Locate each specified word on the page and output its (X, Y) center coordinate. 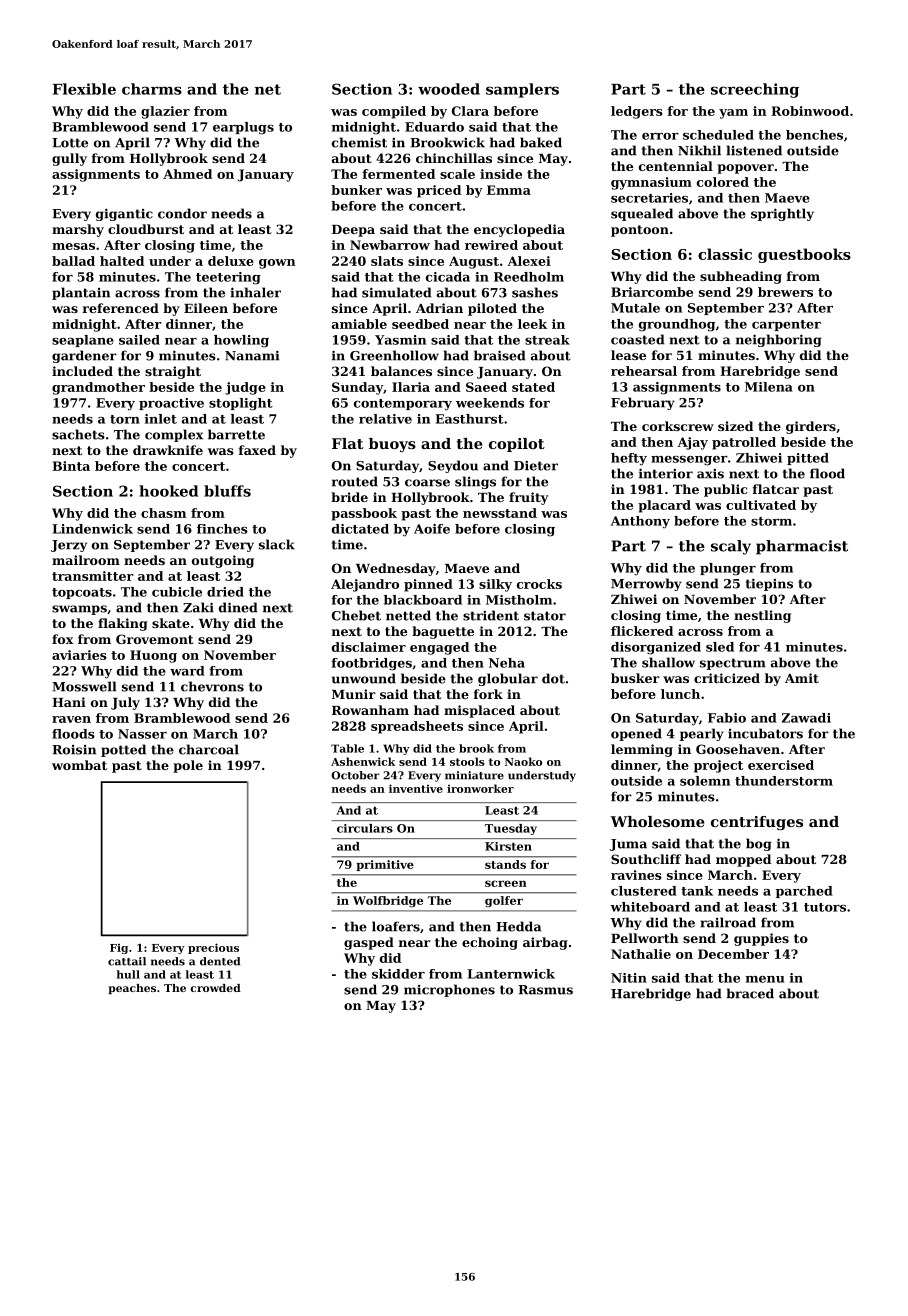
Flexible (84, 89)
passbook (364, 514)
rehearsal (644, 371)
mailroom (86, 560)
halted (122, 261)
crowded (215, 988)
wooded (449, 89)
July (125, 703)
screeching (755, 90)
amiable (359, 324)
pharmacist (802, 547)
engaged (439, 648)
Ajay (692, 443)
